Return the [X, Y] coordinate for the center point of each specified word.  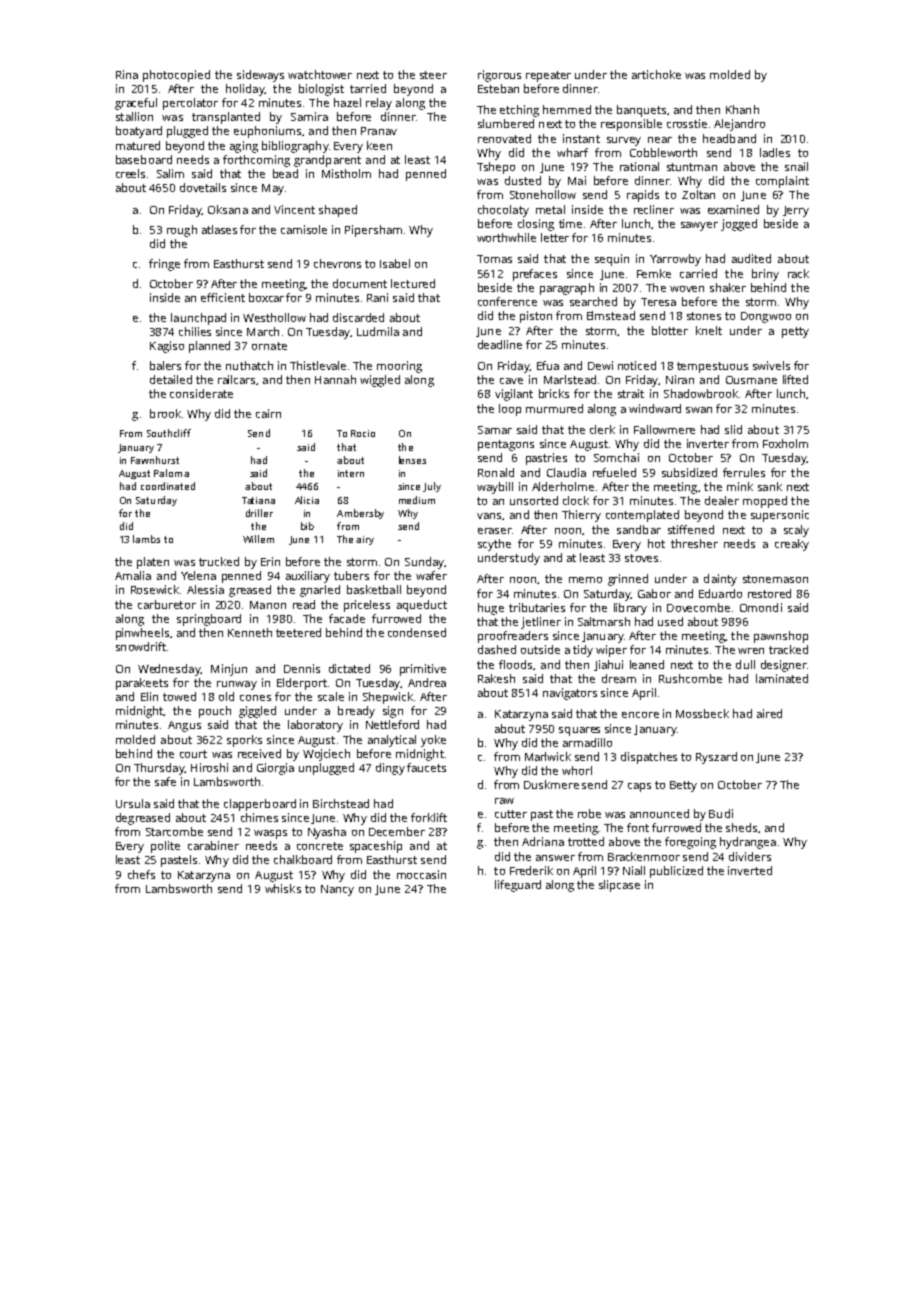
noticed [637, 365]
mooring [399, 367]
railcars [236, 379]
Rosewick [155, 589]
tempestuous [712, 367]
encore [640, 715]
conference [507, 301]
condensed [417, 632]
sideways [260, 76]
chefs [141, 874]
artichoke [656, 74]
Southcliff [169, 433]
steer [433, 75]
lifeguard [518, 886]
